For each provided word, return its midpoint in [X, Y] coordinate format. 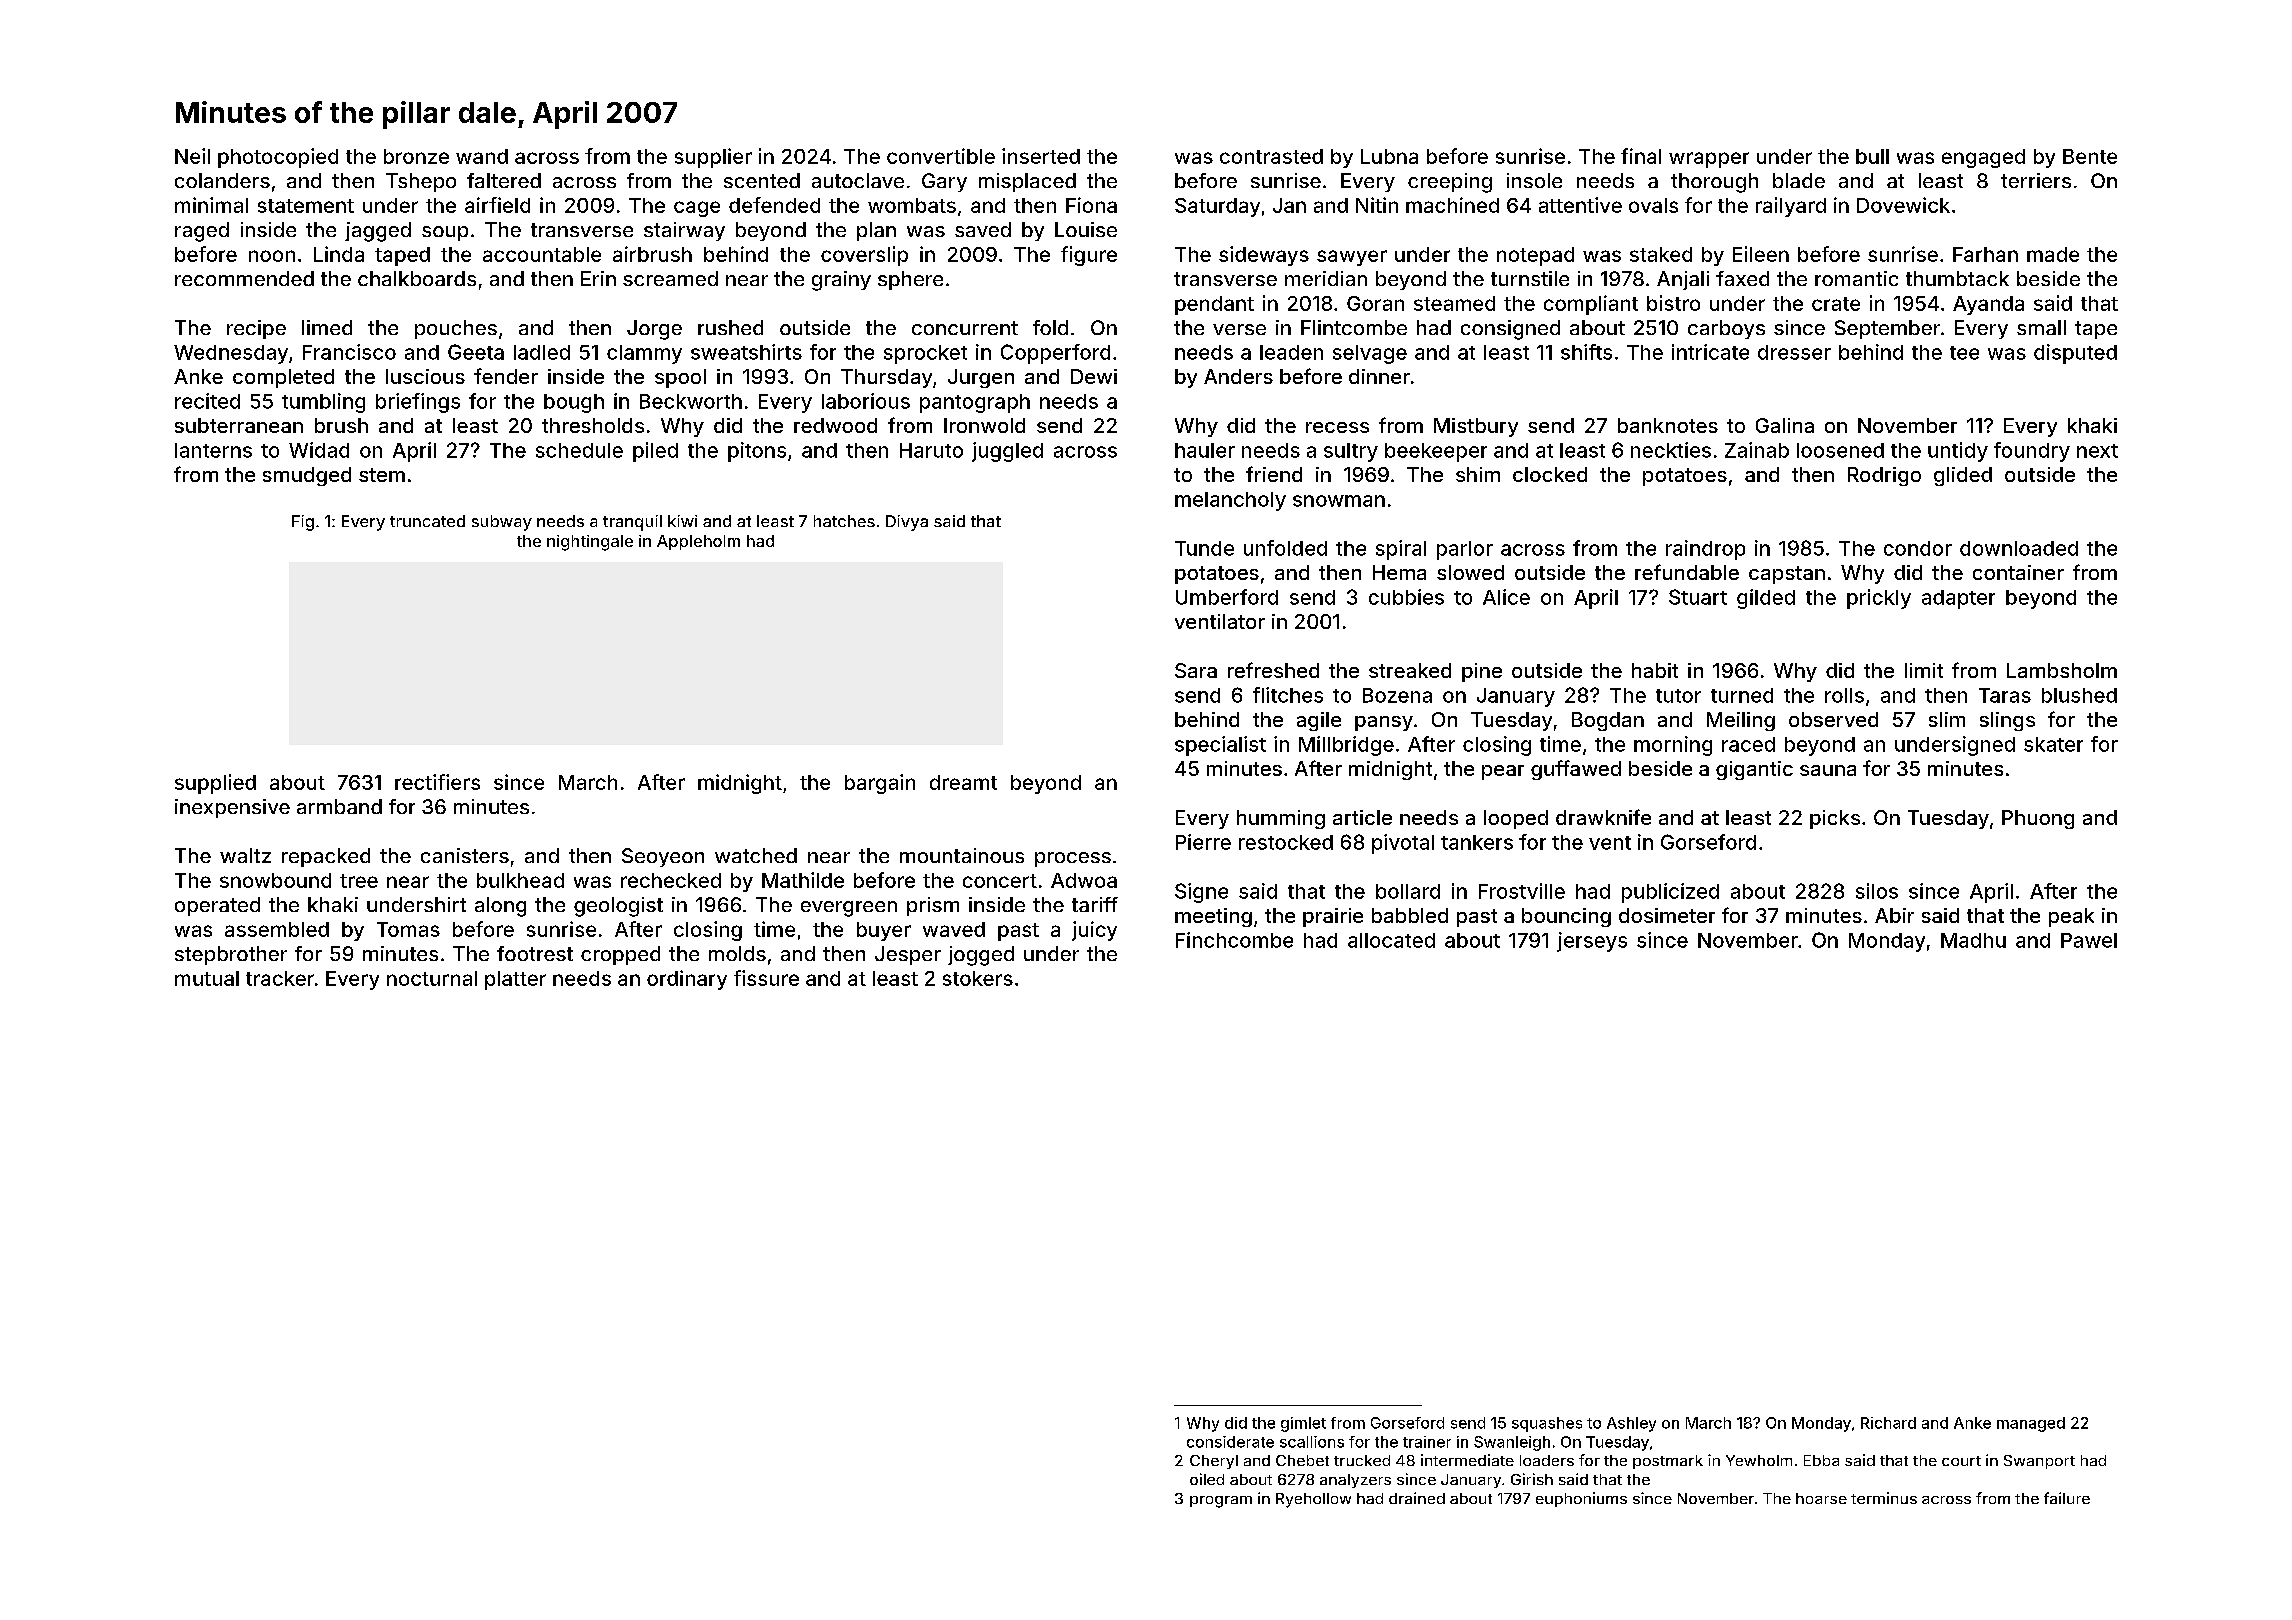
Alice [1506, 597]
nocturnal [432, 978]
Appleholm [698, 542]
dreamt [963, 782]
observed [1833, 719]
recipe [256, 329]
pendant [1214, 305]
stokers [978, 978]
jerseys [1592, 942]
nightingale [590, 543]
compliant [1591, 305]
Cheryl [1214, 1462]
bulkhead [520, 880]
